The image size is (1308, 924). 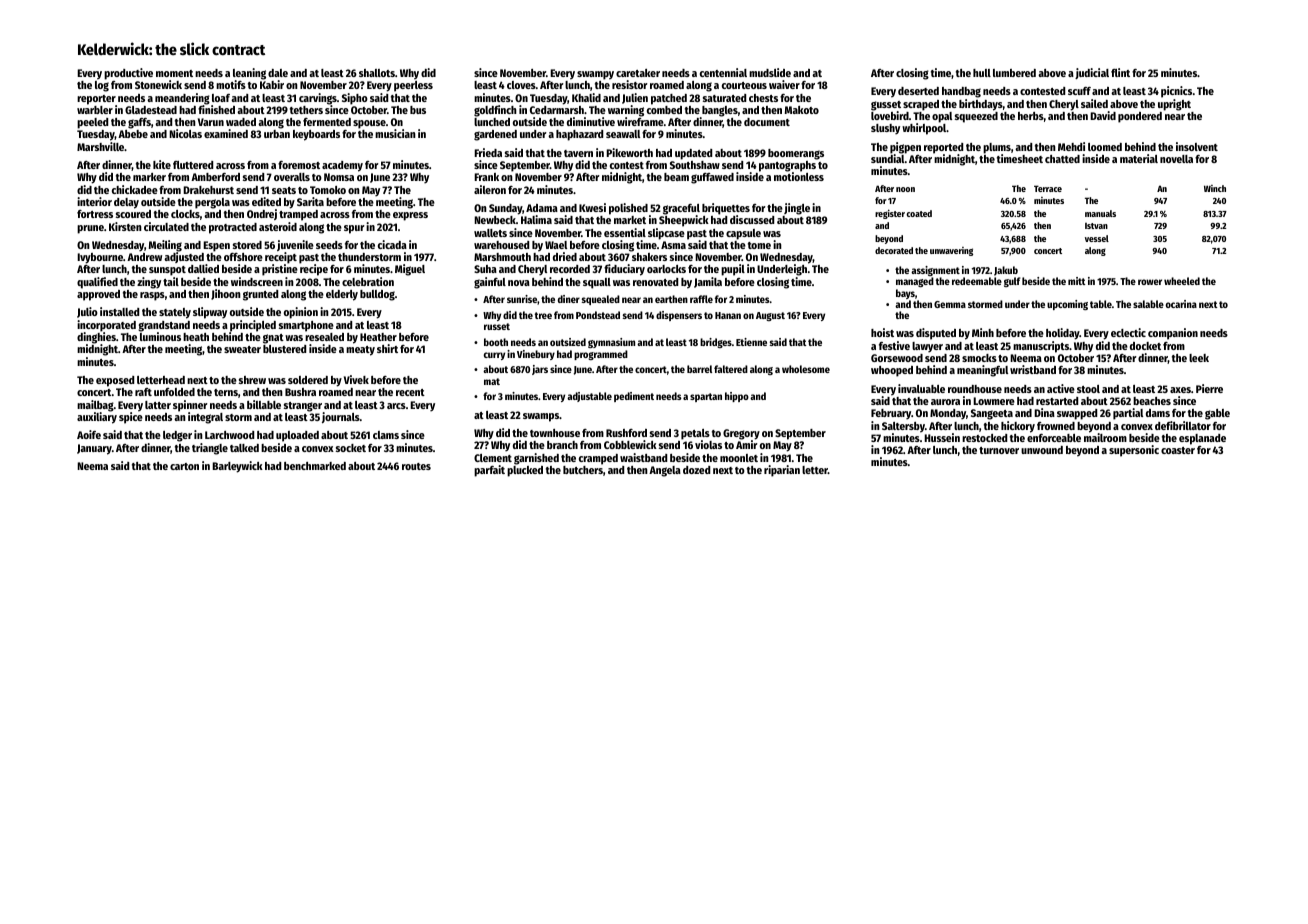 What do you see at coordinates (386, 435) in the screenshot?
I see `clams` at bounding box center [386, 435].
